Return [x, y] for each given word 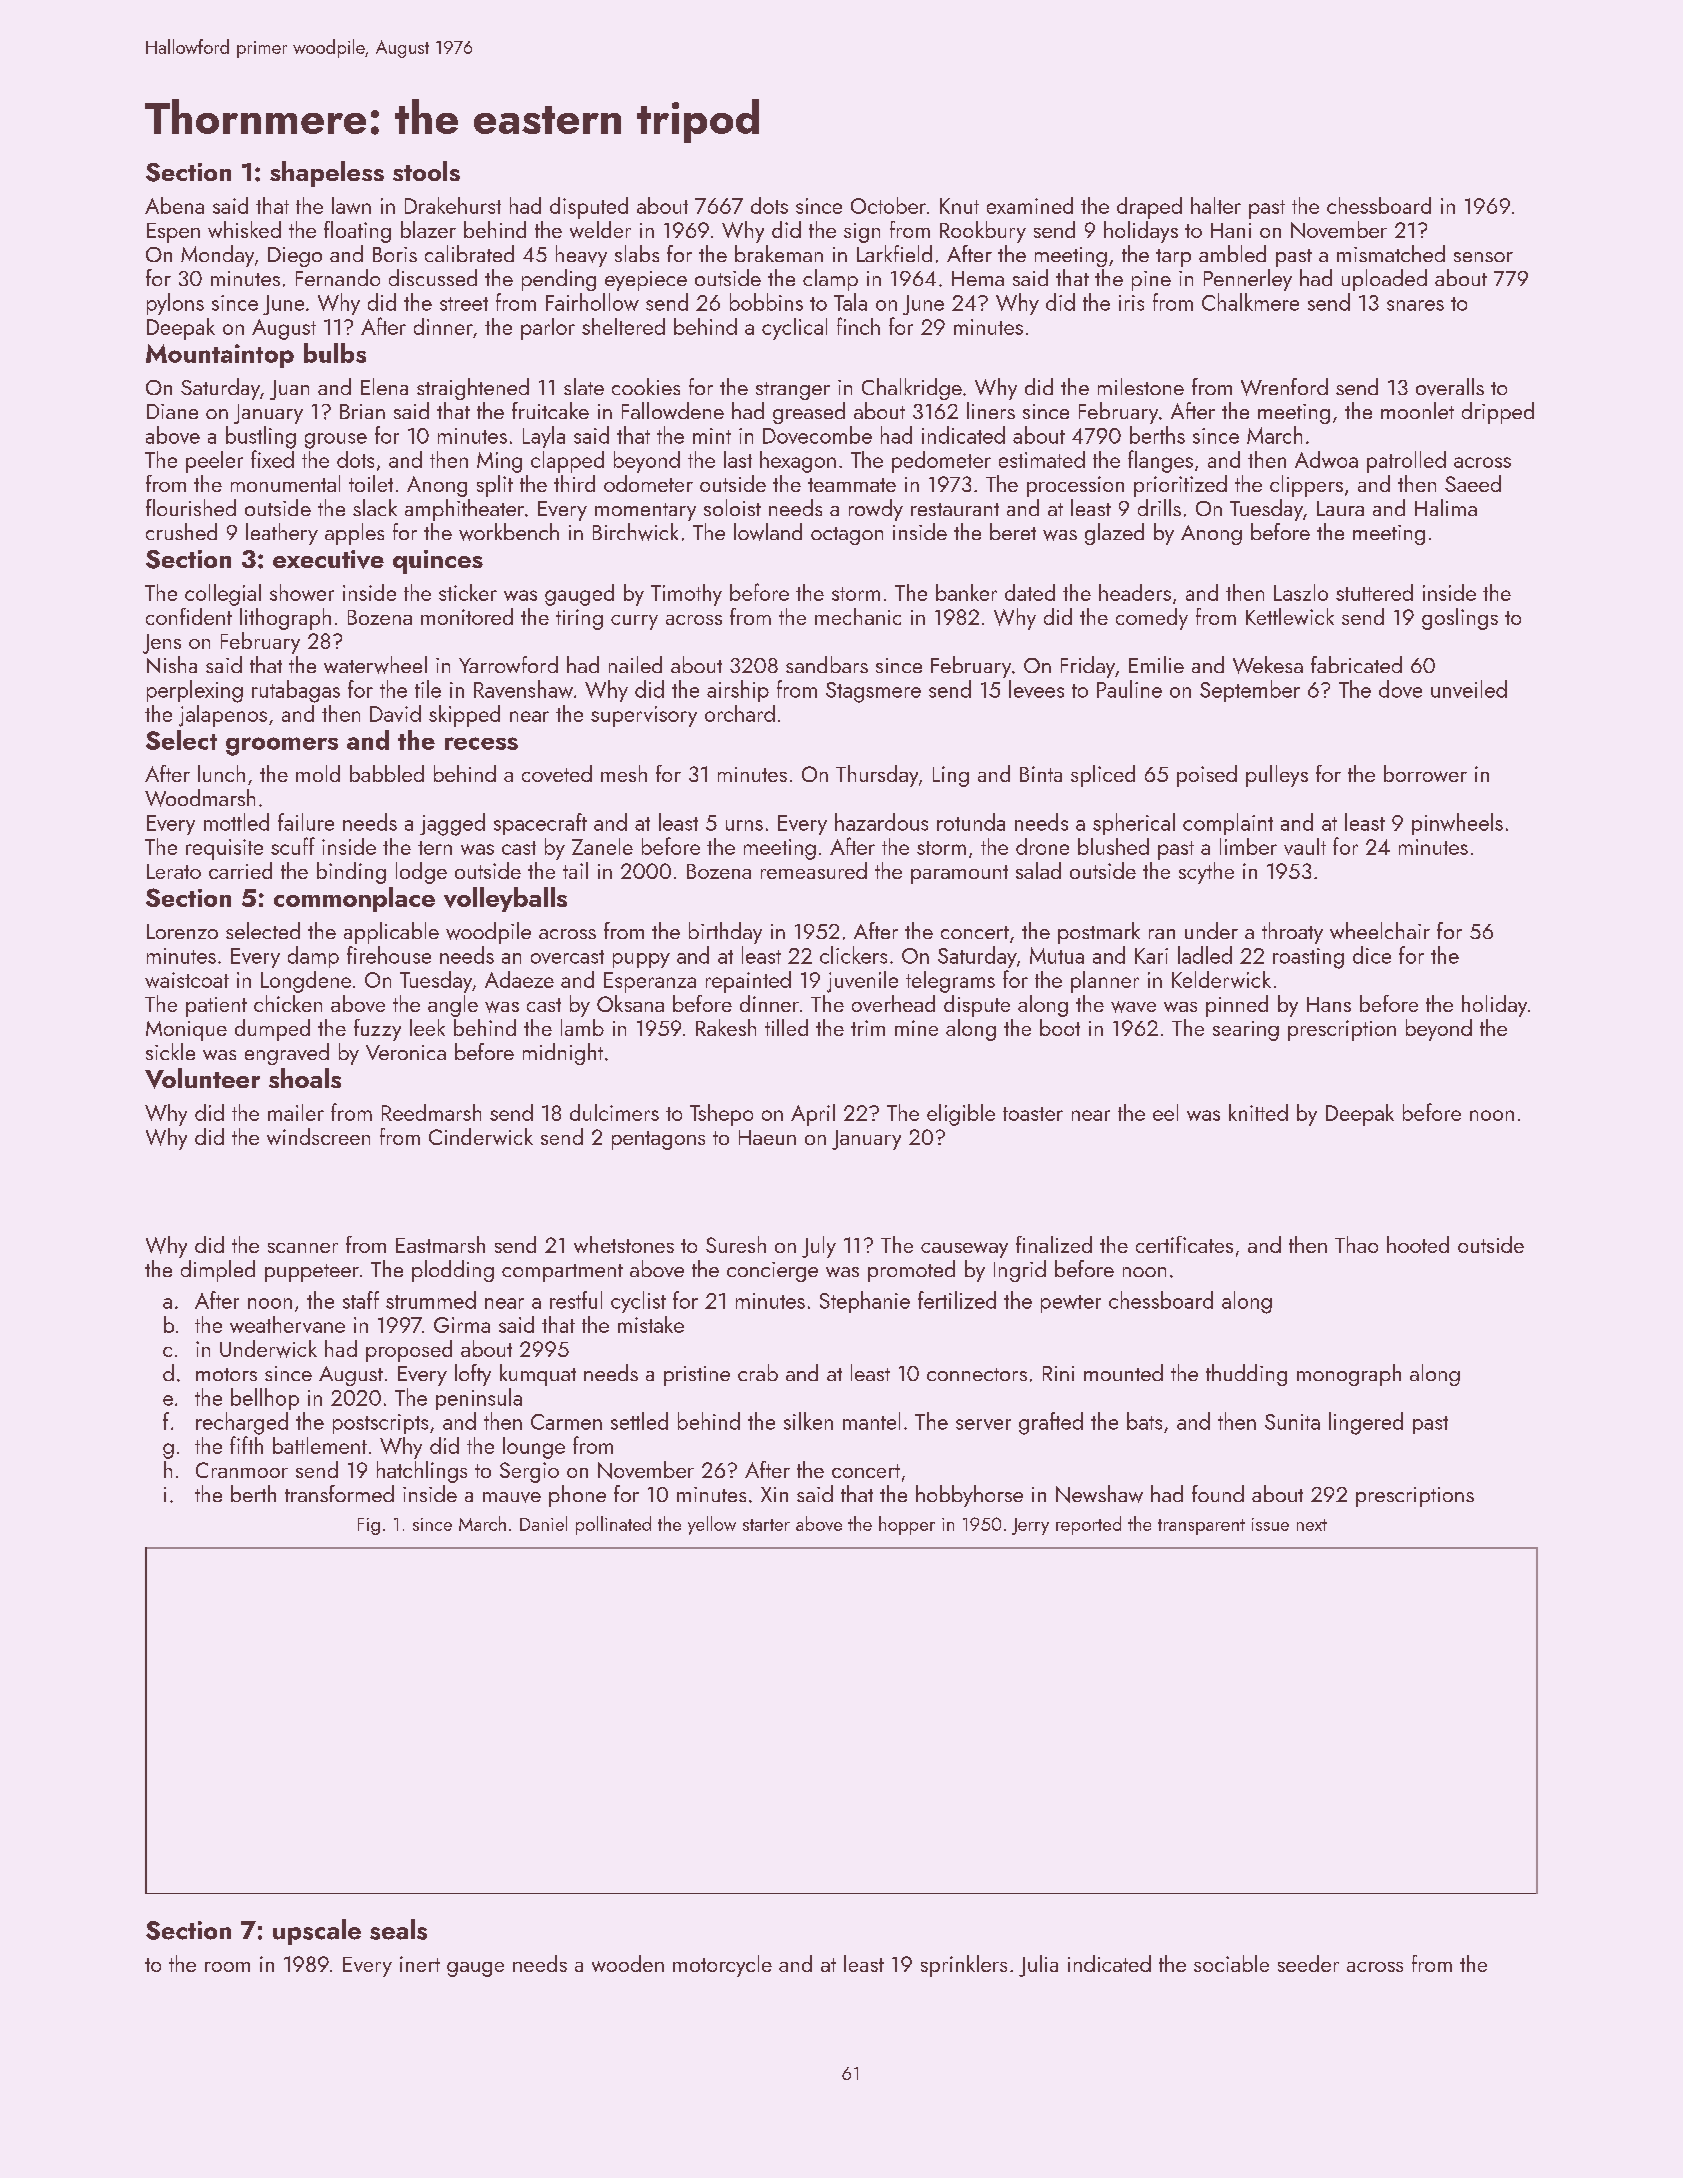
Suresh [736, 1244]
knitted [1258, 1112]
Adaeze [519, 979]
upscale [317, 1932]
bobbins [766, 302]
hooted [1418, 1244]
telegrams [950, 982]
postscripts [380, 1424]
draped [1149, 208]
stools [426, 171]
